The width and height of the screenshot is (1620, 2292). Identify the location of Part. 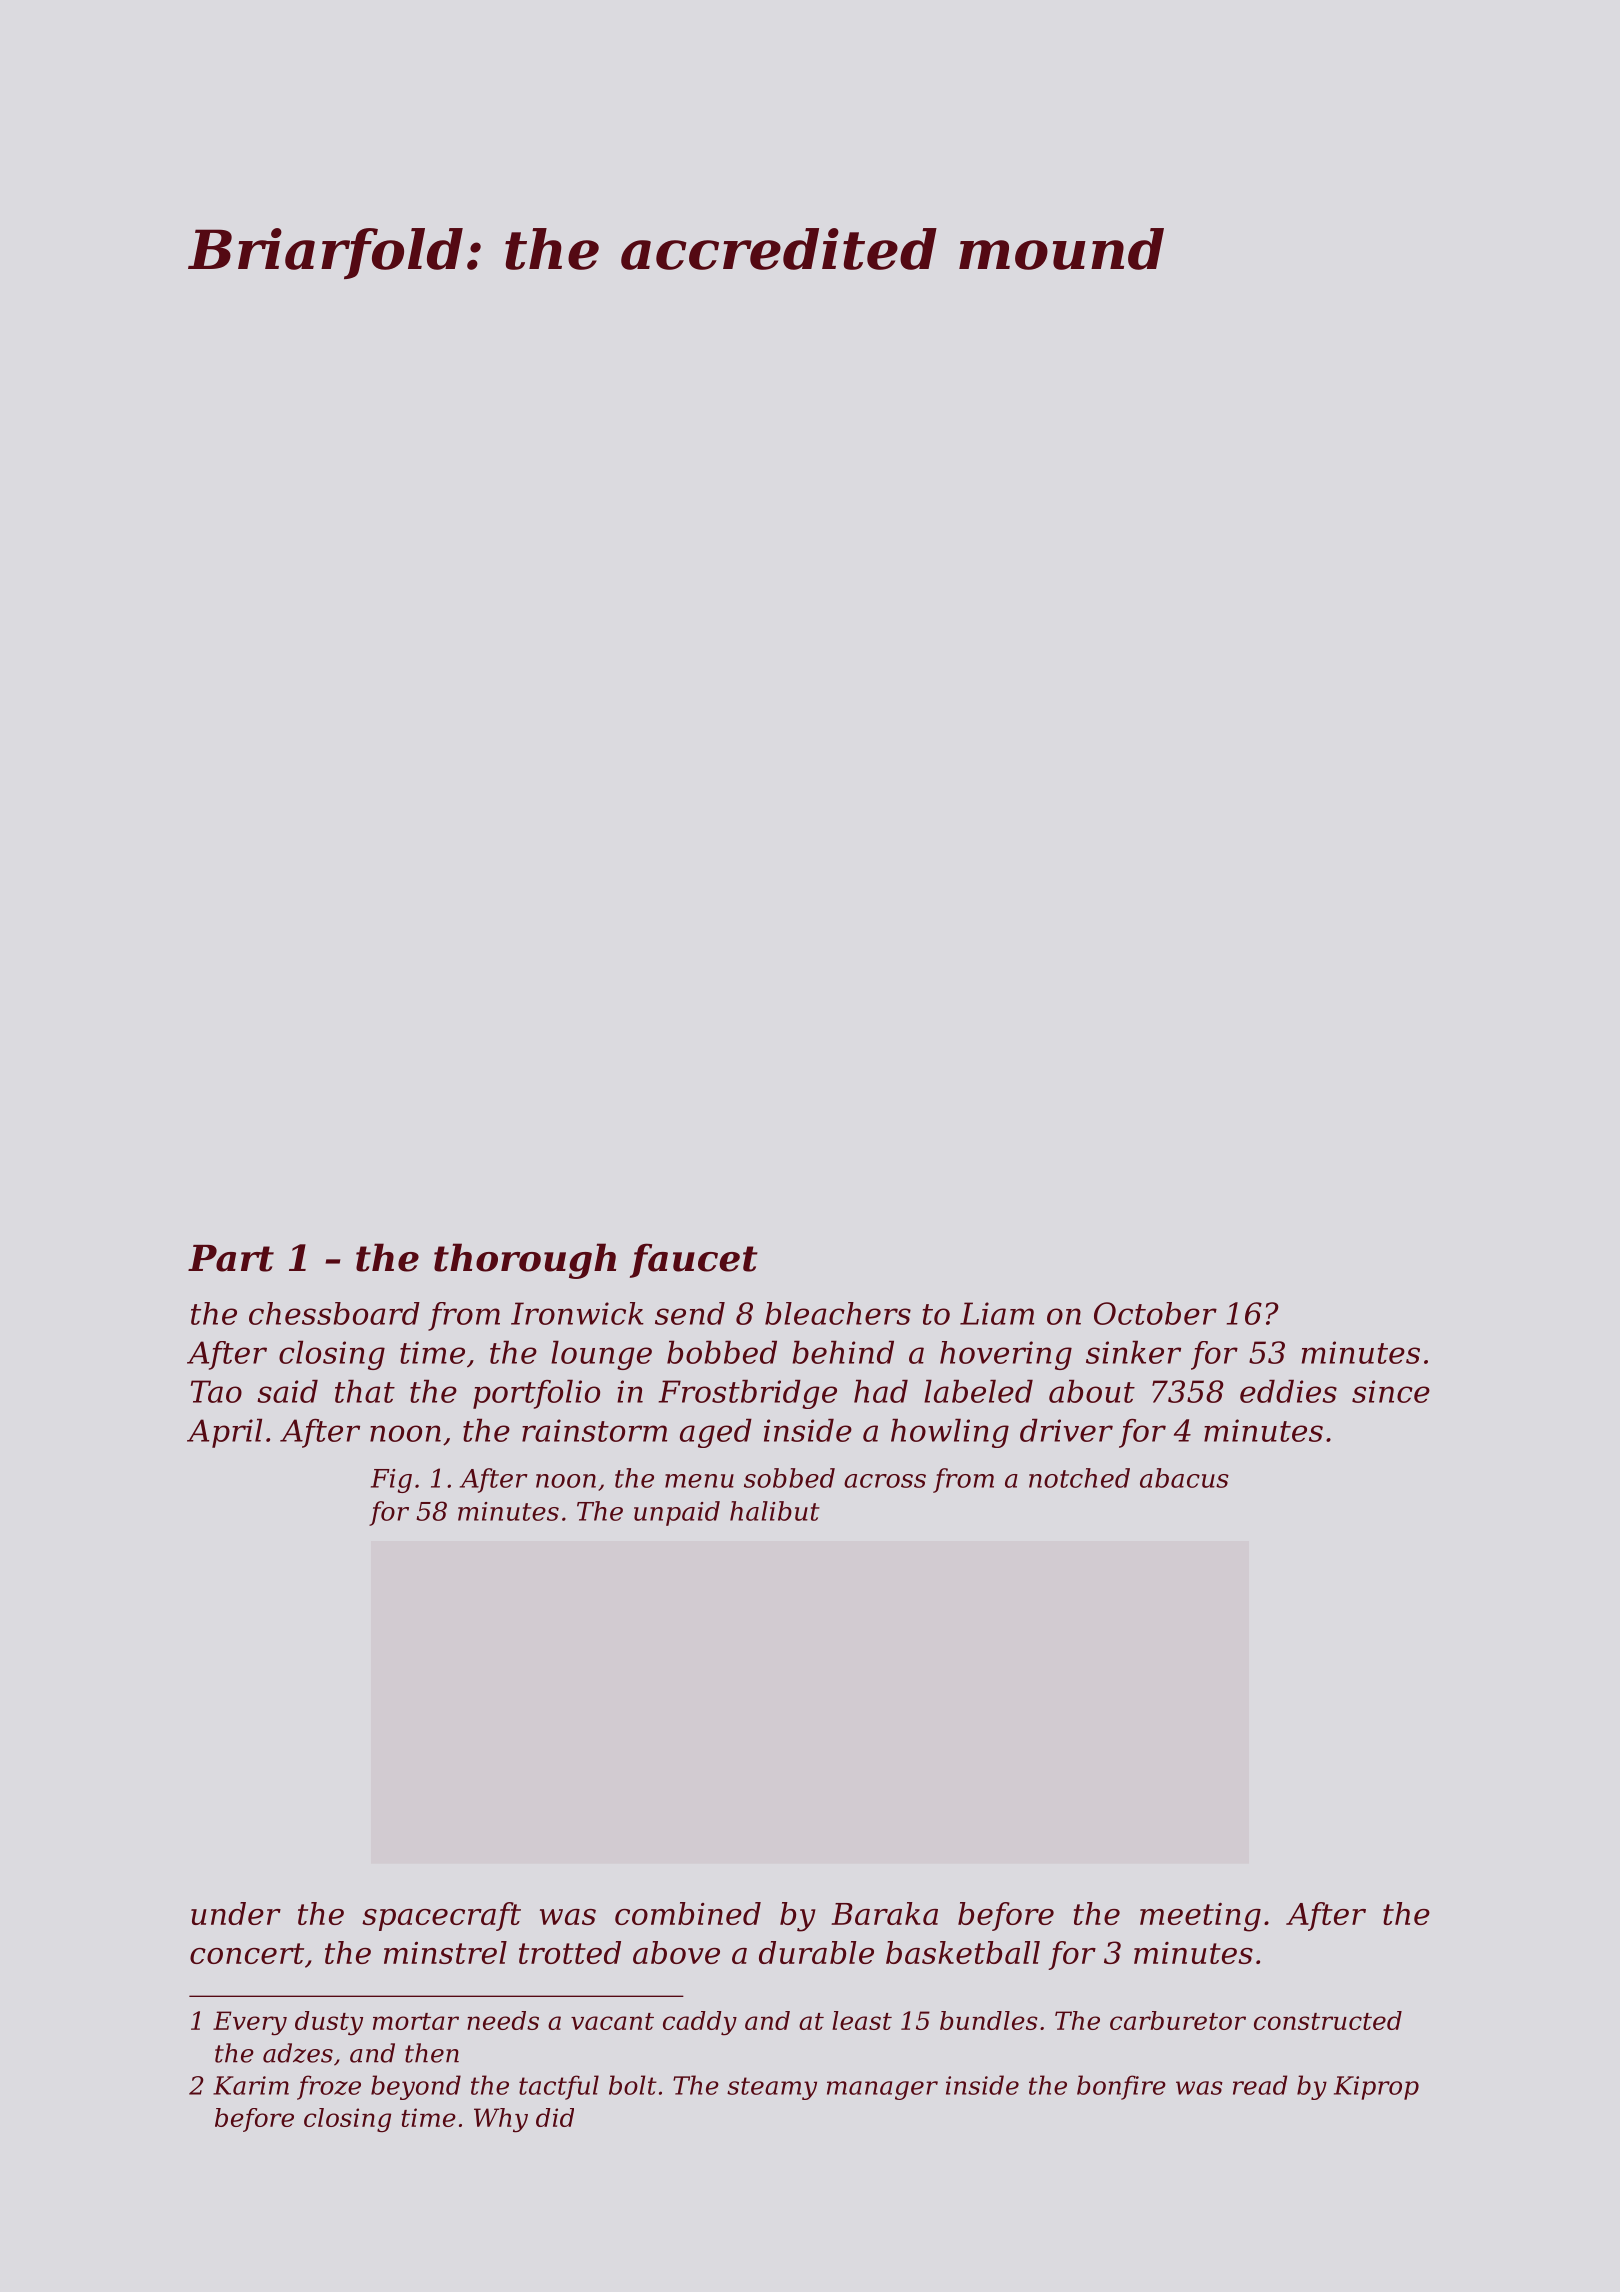
(231, 1258).
